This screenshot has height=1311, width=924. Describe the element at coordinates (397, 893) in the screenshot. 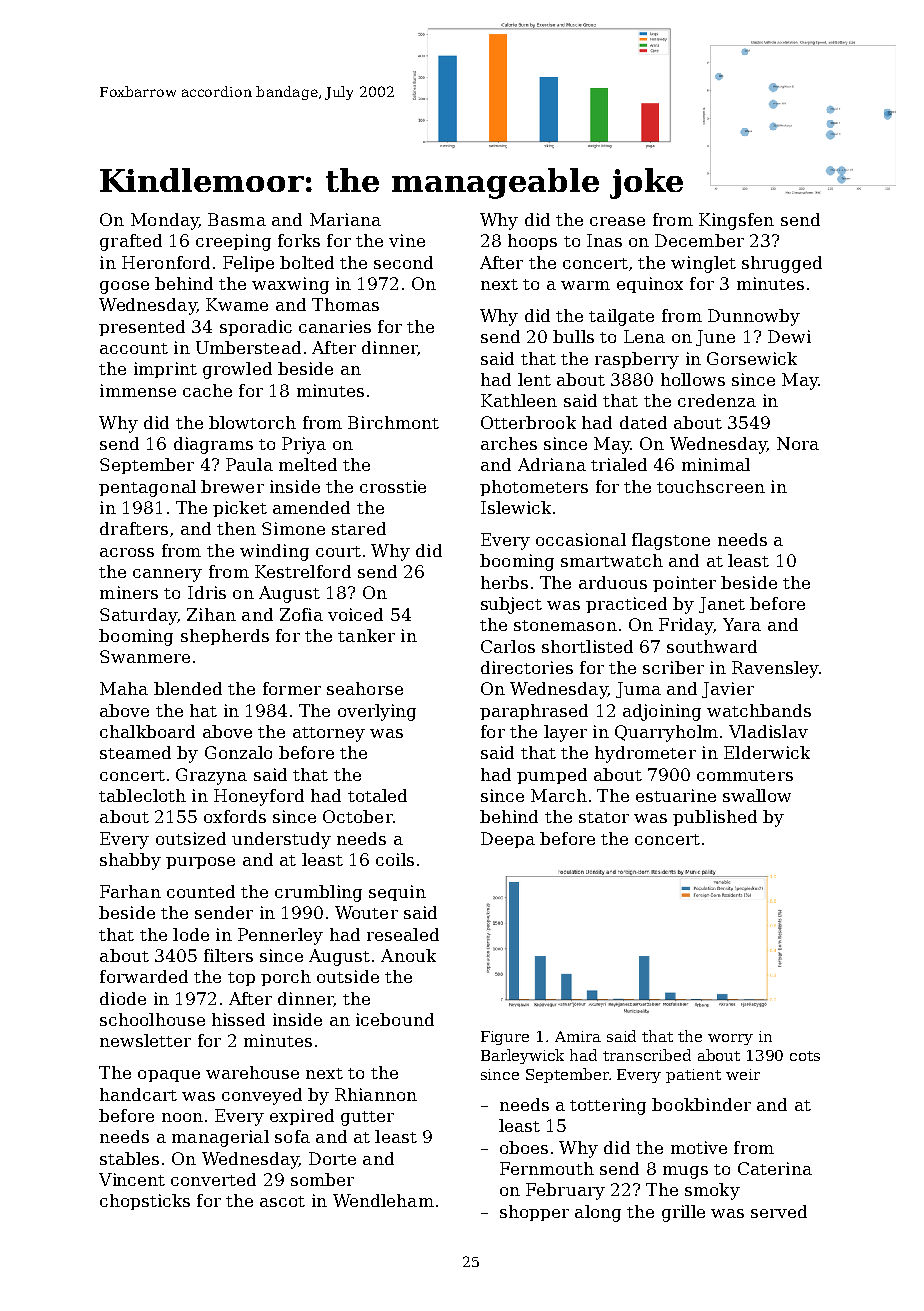

I see `sequin` at that location.
